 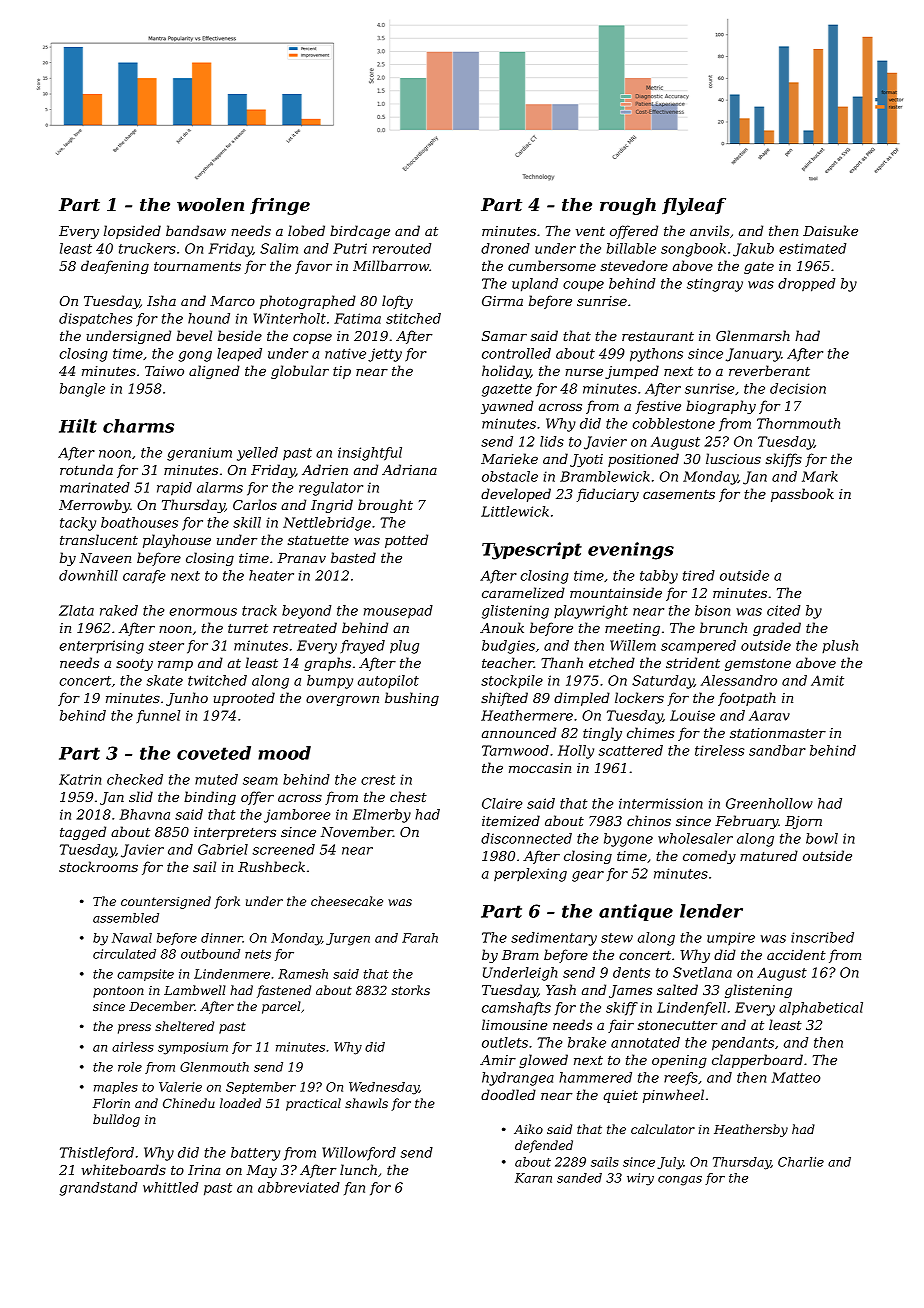 What do you see at coordinates (132, 232) in the screenshot?
I see `lopsided` at bounding box center [132, 232].
